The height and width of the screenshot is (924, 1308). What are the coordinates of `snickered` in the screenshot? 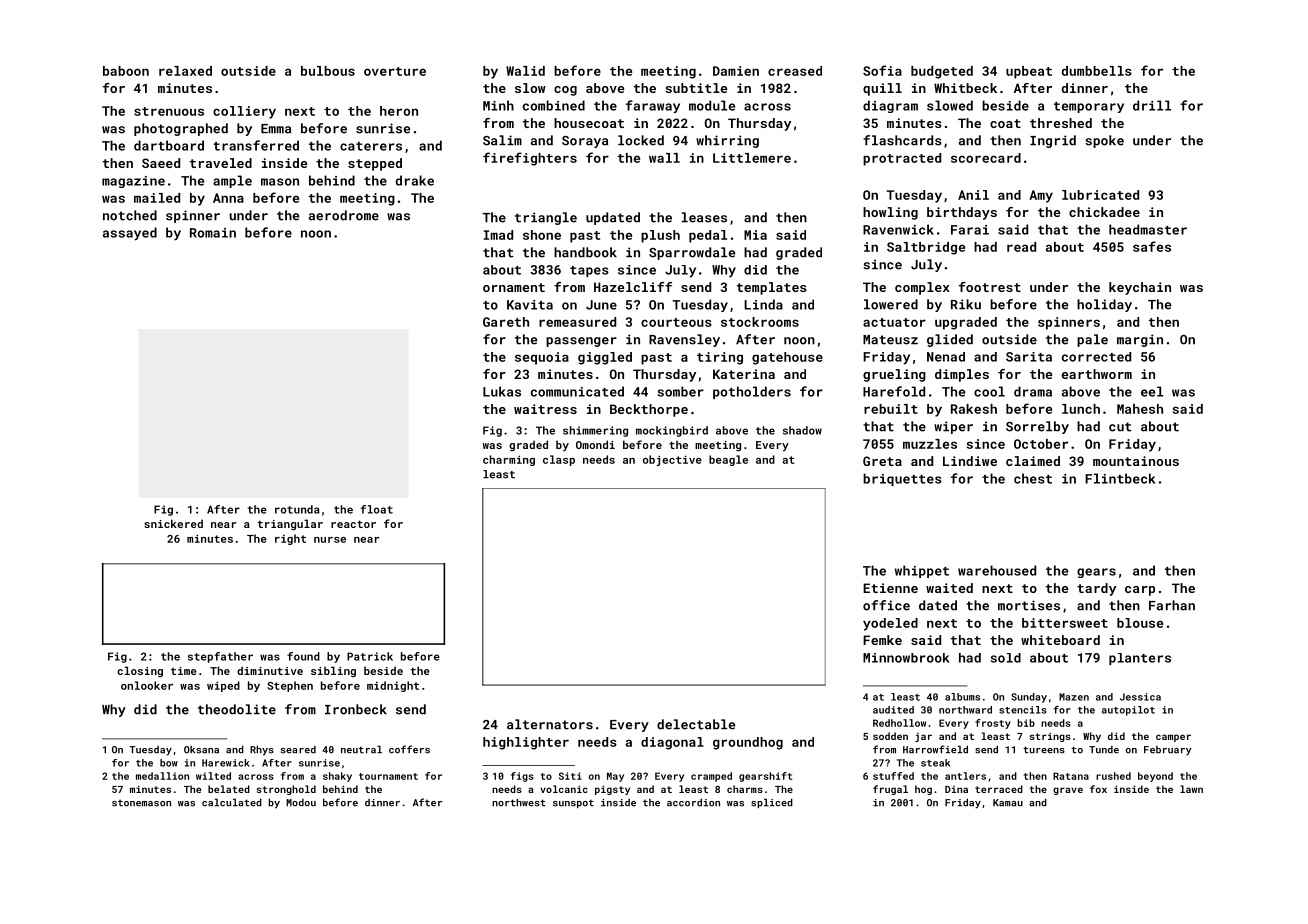 It's located at (173, 523).
